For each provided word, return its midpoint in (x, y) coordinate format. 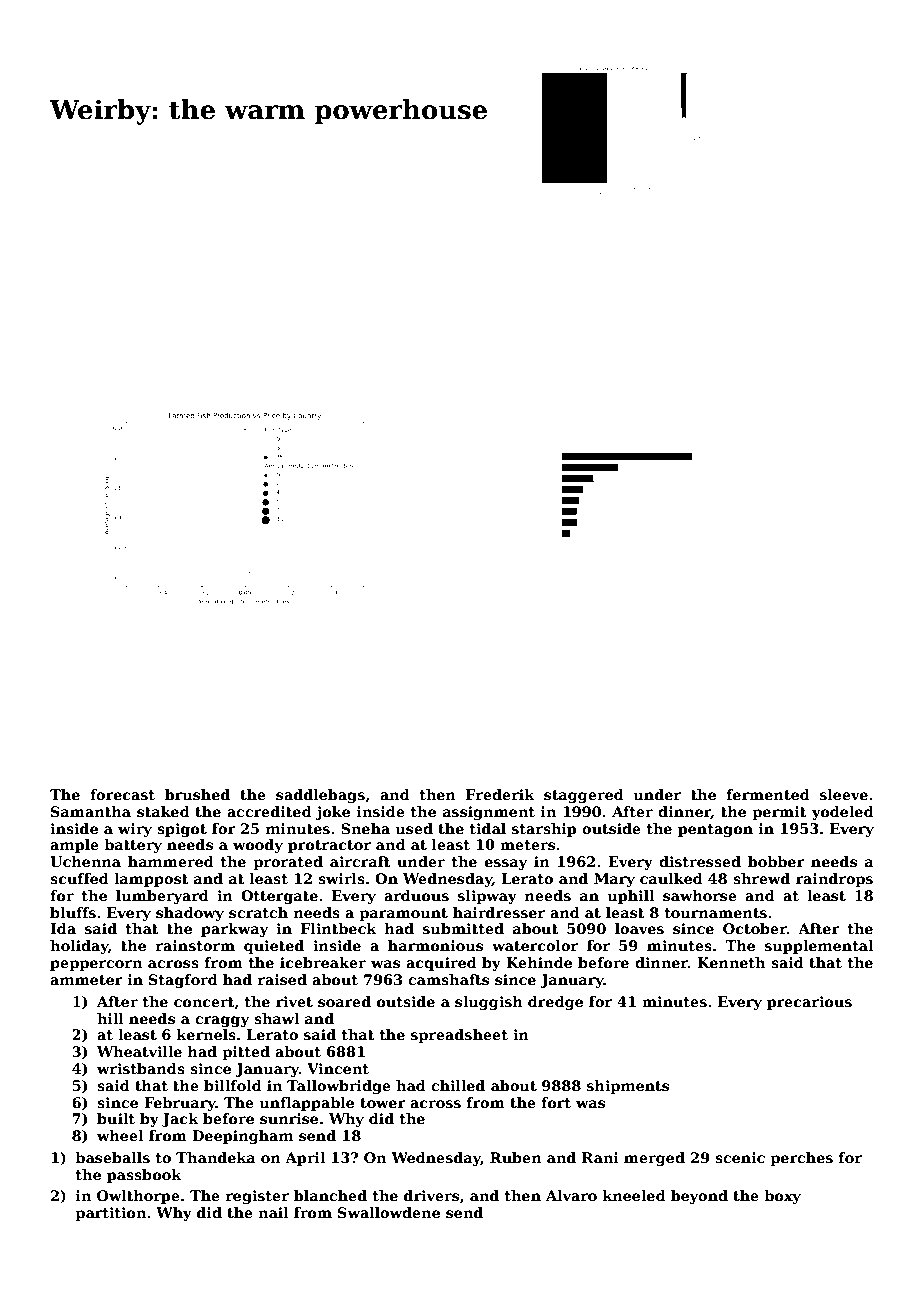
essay (506, 864)
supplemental (819, 947)
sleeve (844, 794)
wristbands (141, 1068)
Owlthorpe (138, 1197)
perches (801, 1159)
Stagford (183, 981)
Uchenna (85, 861)
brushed (197, 794)
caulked (671, 878)
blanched (330, 1195)
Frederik (500, 794)
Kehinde (539, 962)
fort (556, 1102)
